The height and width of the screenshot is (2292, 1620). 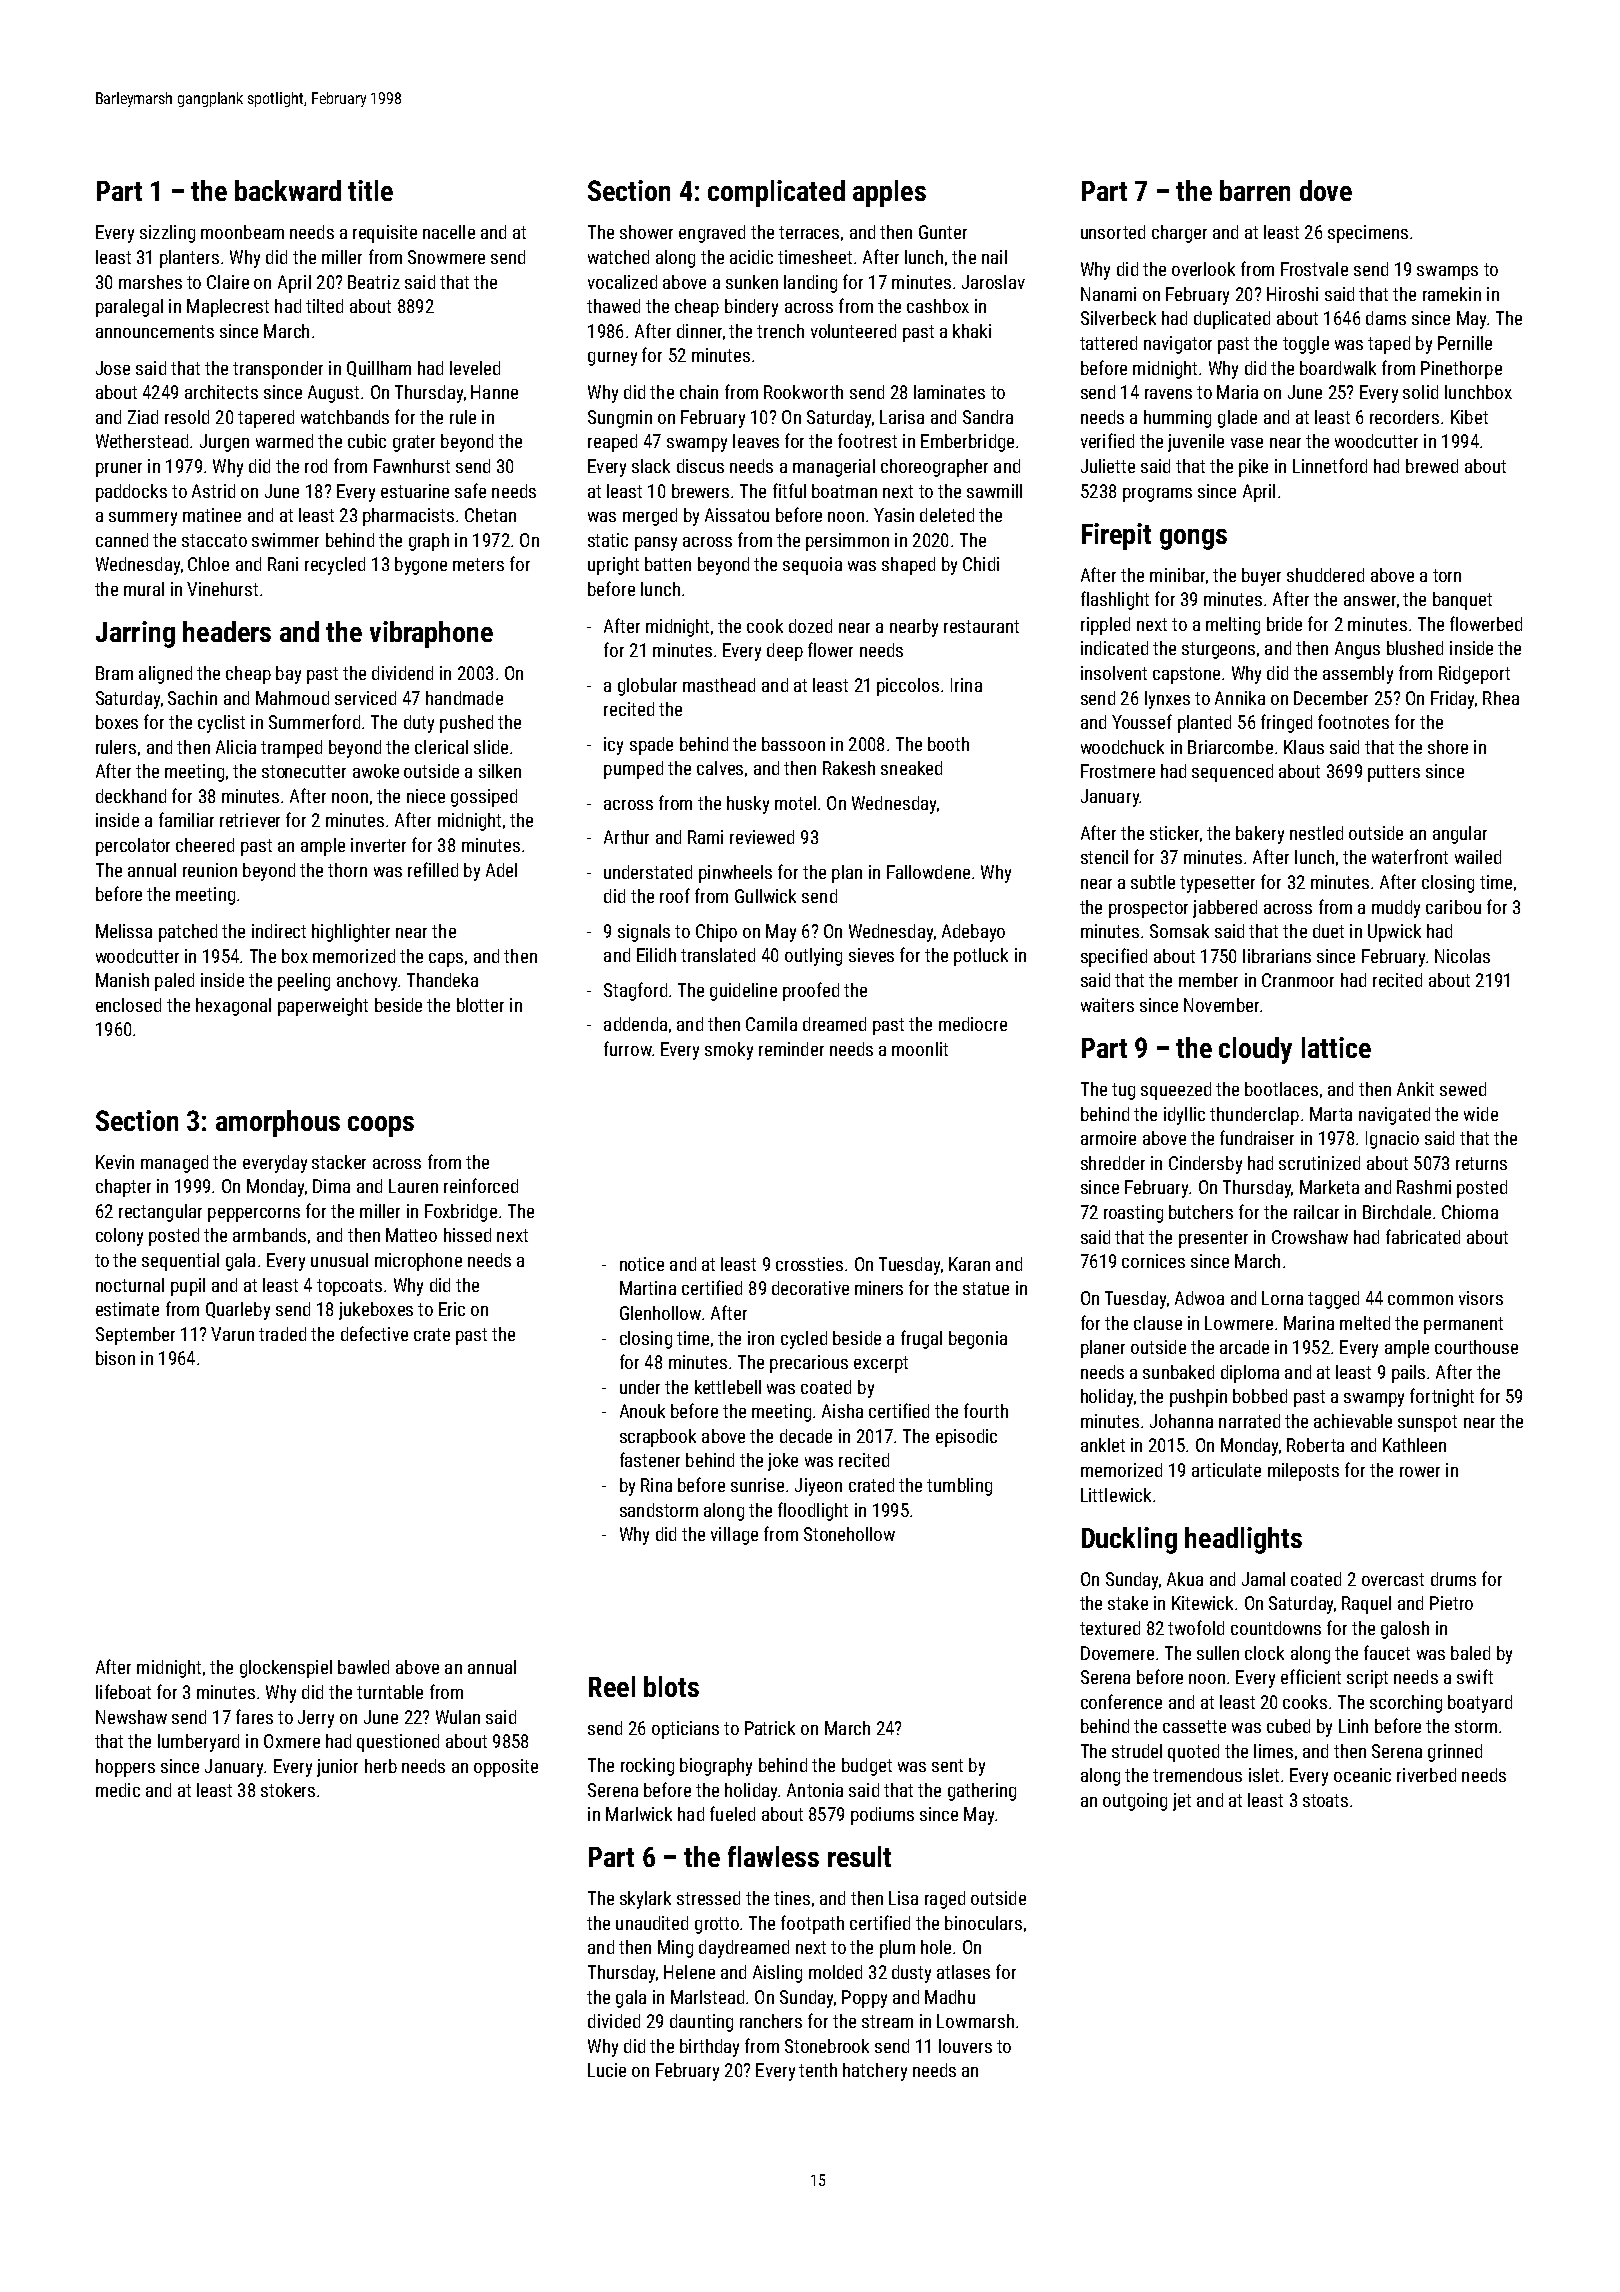 I want to click on sizzling, so click(x=167, y=234).
